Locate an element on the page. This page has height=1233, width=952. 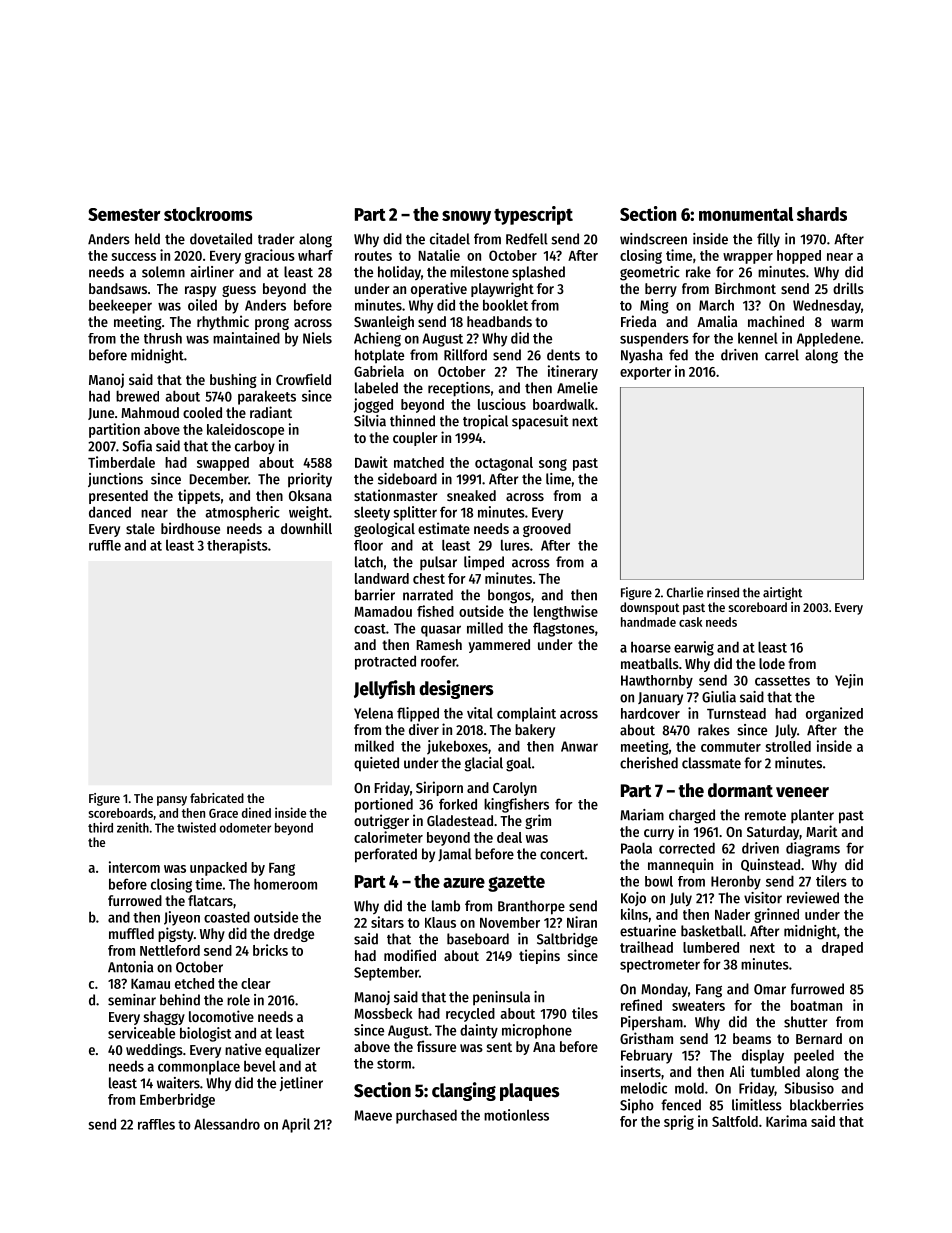
shards is located at coordinates (822, 214).
